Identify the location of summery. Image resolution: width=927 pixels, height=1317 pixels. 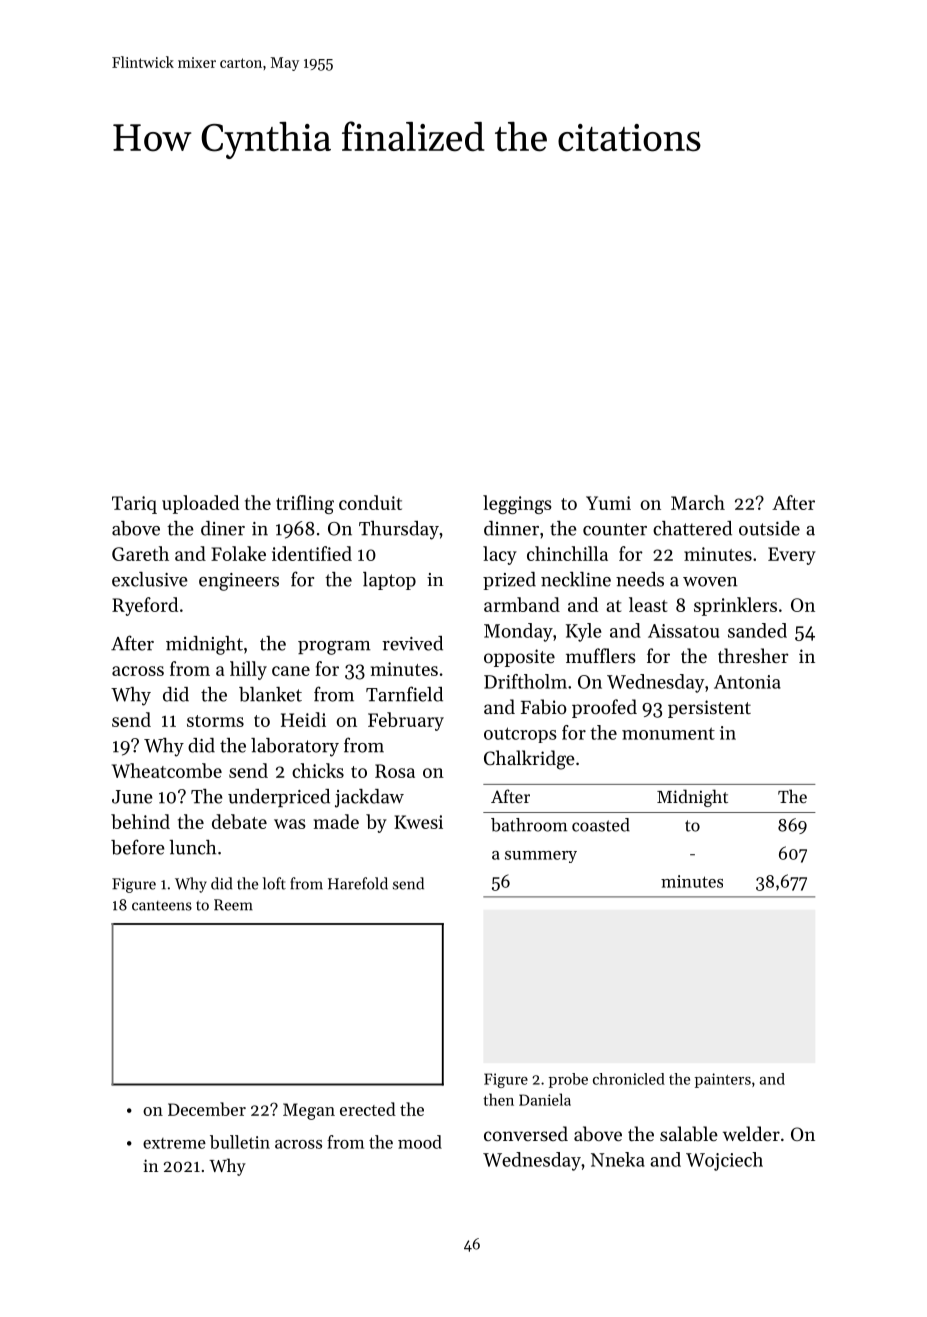
(541, 857).
